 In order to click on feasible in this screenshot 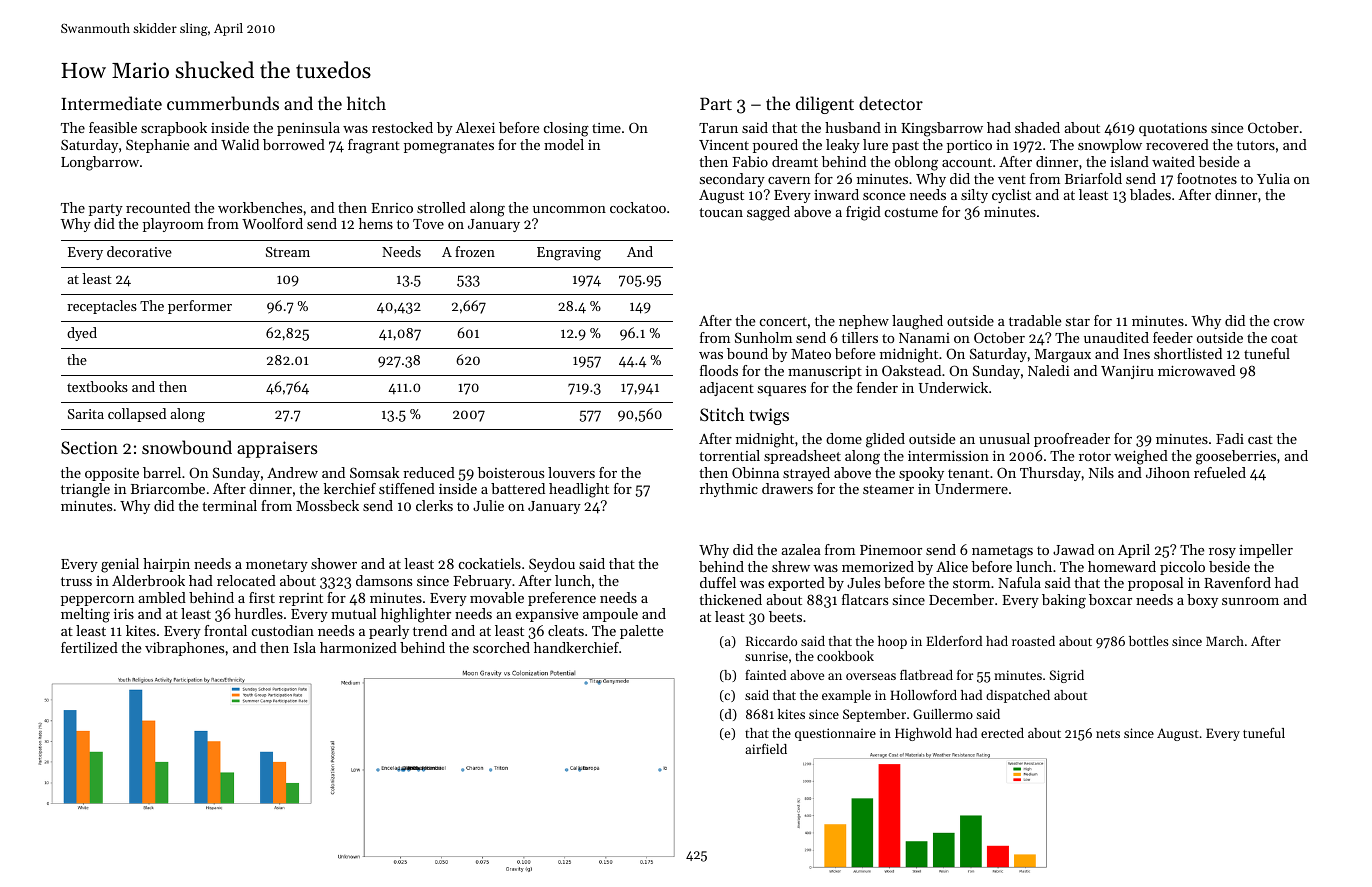, I will do `click(113, 127)`.
